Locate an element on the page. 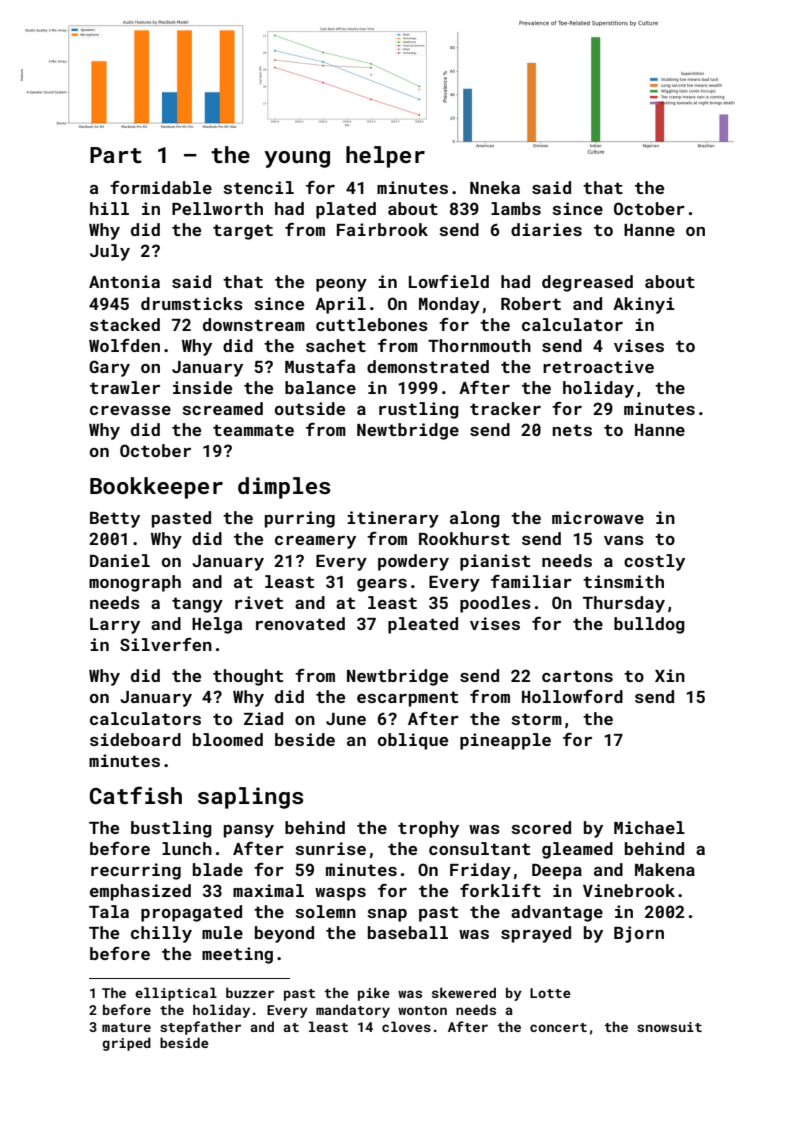  pleated is located at coordinates (423, 625).
